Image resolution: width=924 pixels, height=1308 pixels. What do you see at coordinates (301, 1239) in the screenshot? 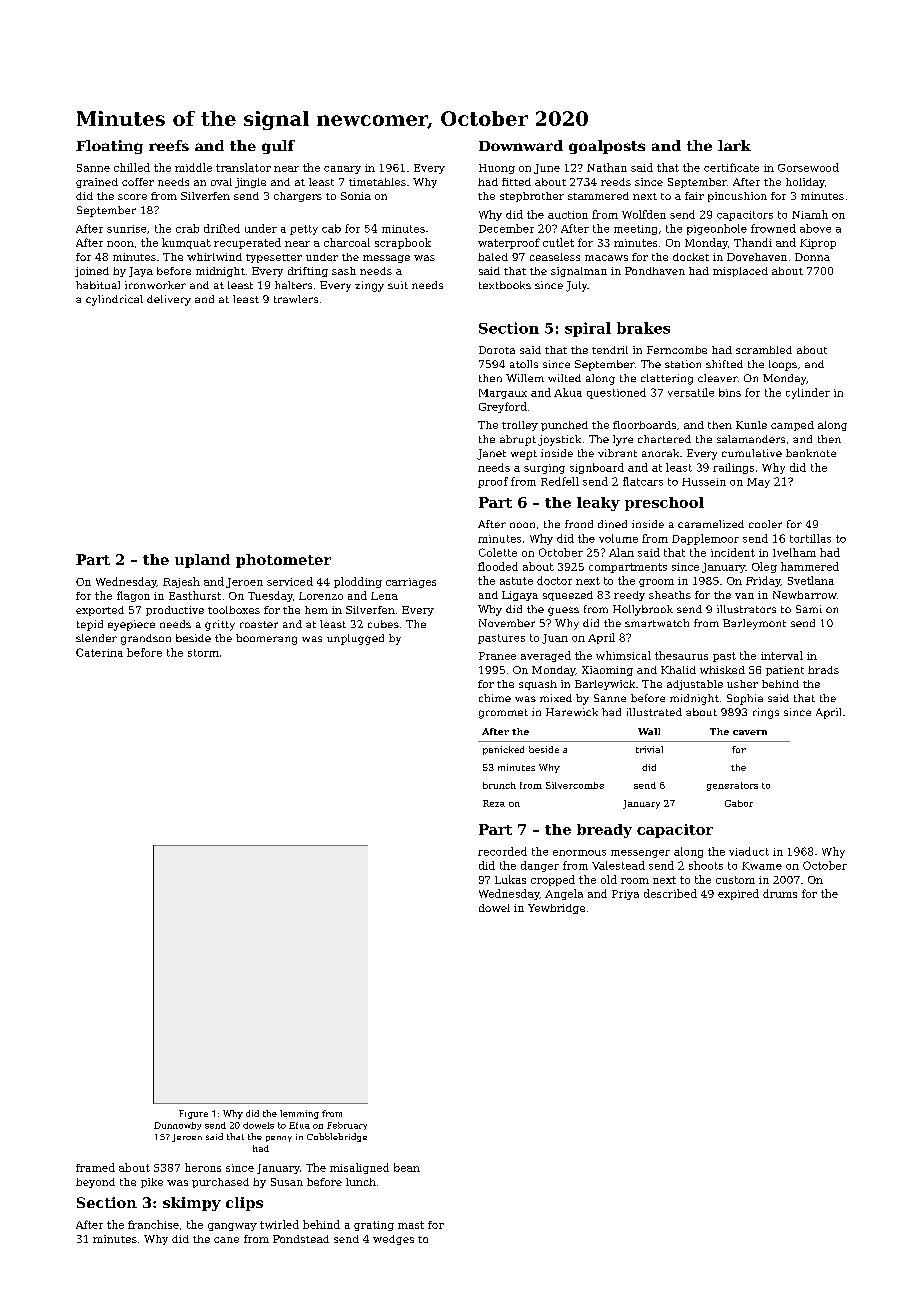
I see `Pondstead` at bounding box center [301, 1239].
